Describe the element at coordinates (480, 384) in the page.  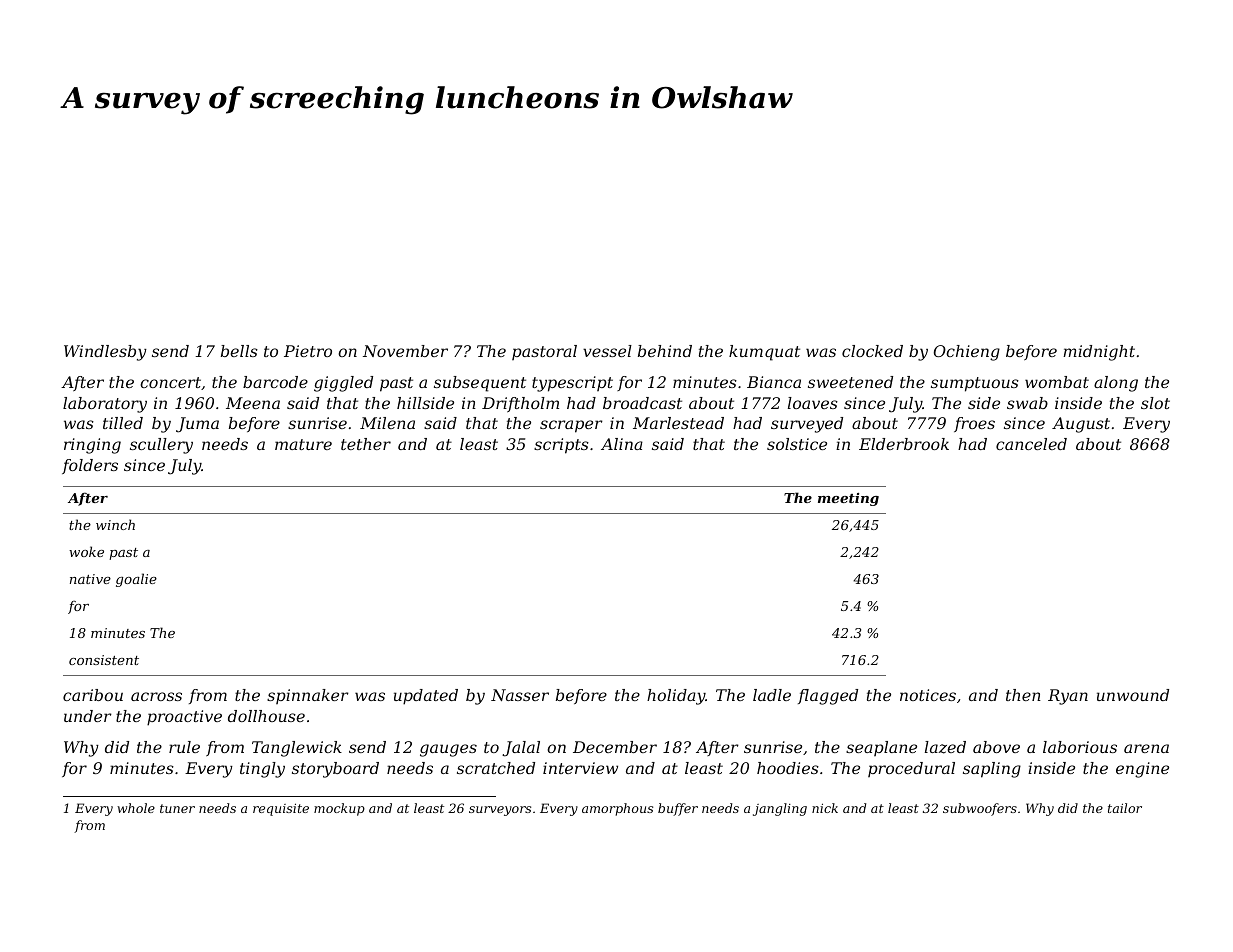
I see `subsequent` at that location.
